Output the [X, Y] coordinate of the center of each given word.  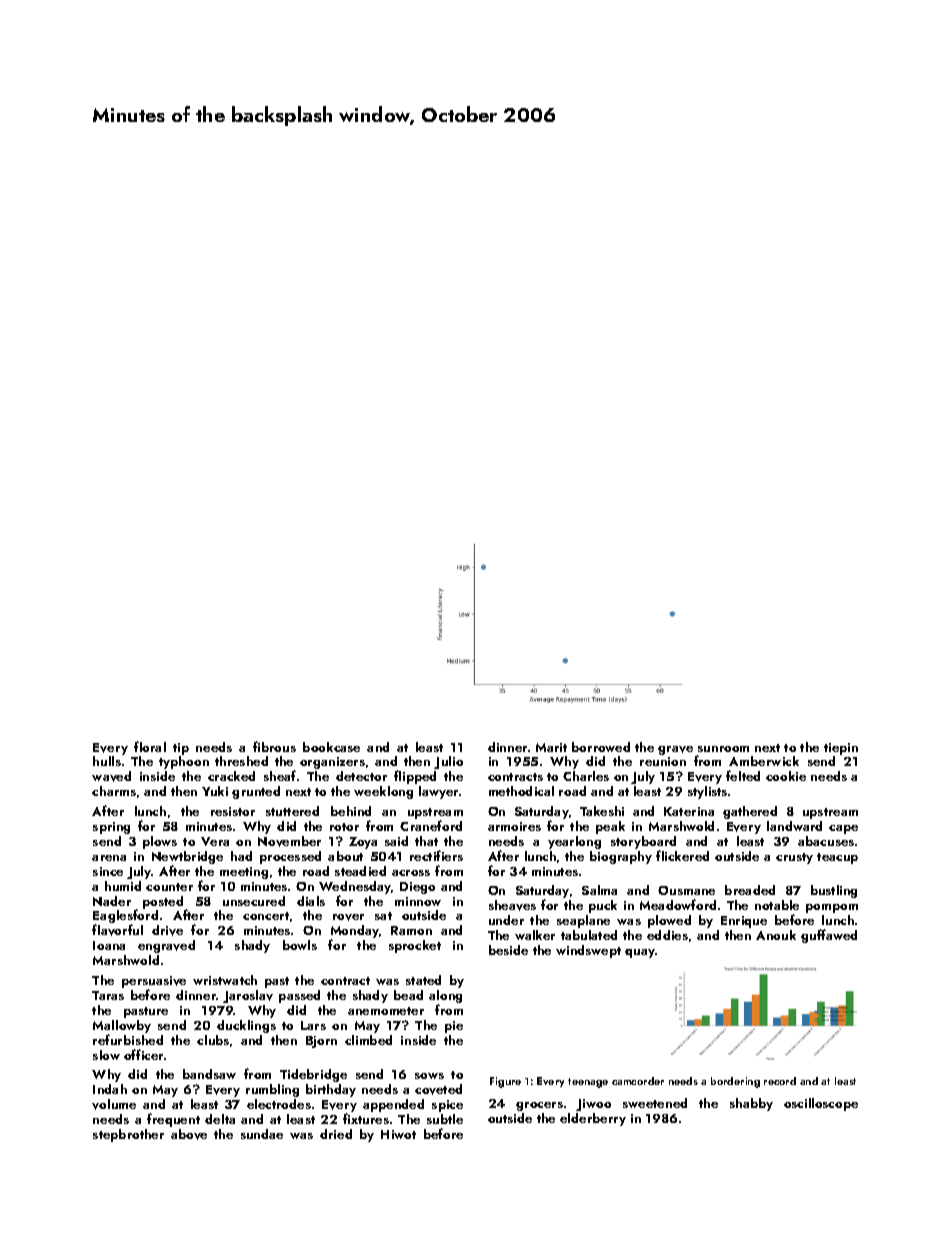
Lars [313, 1025]
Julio [448, 762]
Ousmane [686, 890]
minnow [418, 901]
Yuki [215, 791]
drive [167, 930]
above [189, 1134]
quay [640, 953]
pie [454, 1027]
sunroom [723, 749]
